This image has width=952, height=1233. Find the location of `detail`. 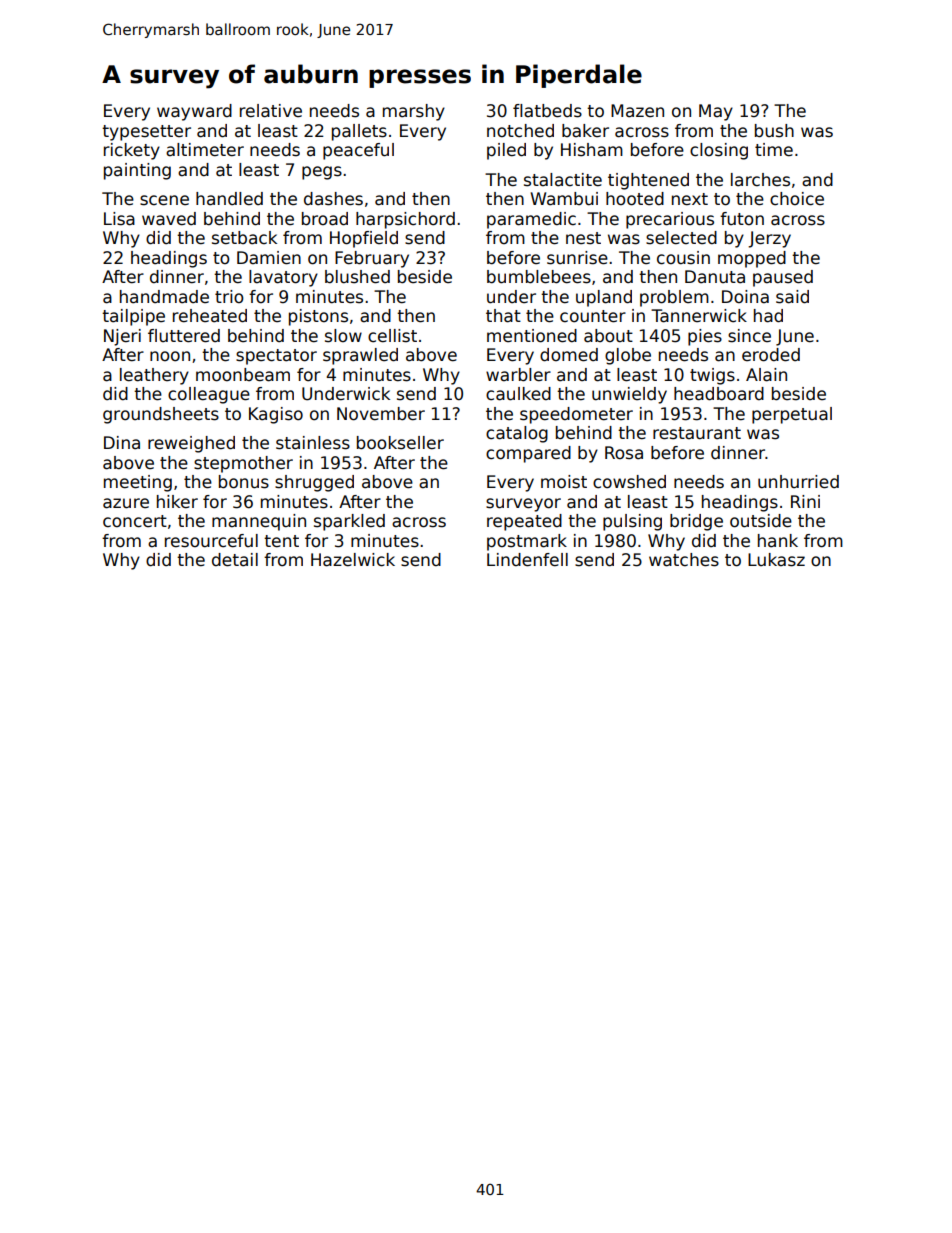

detail is located at coordinates (235, 560).
